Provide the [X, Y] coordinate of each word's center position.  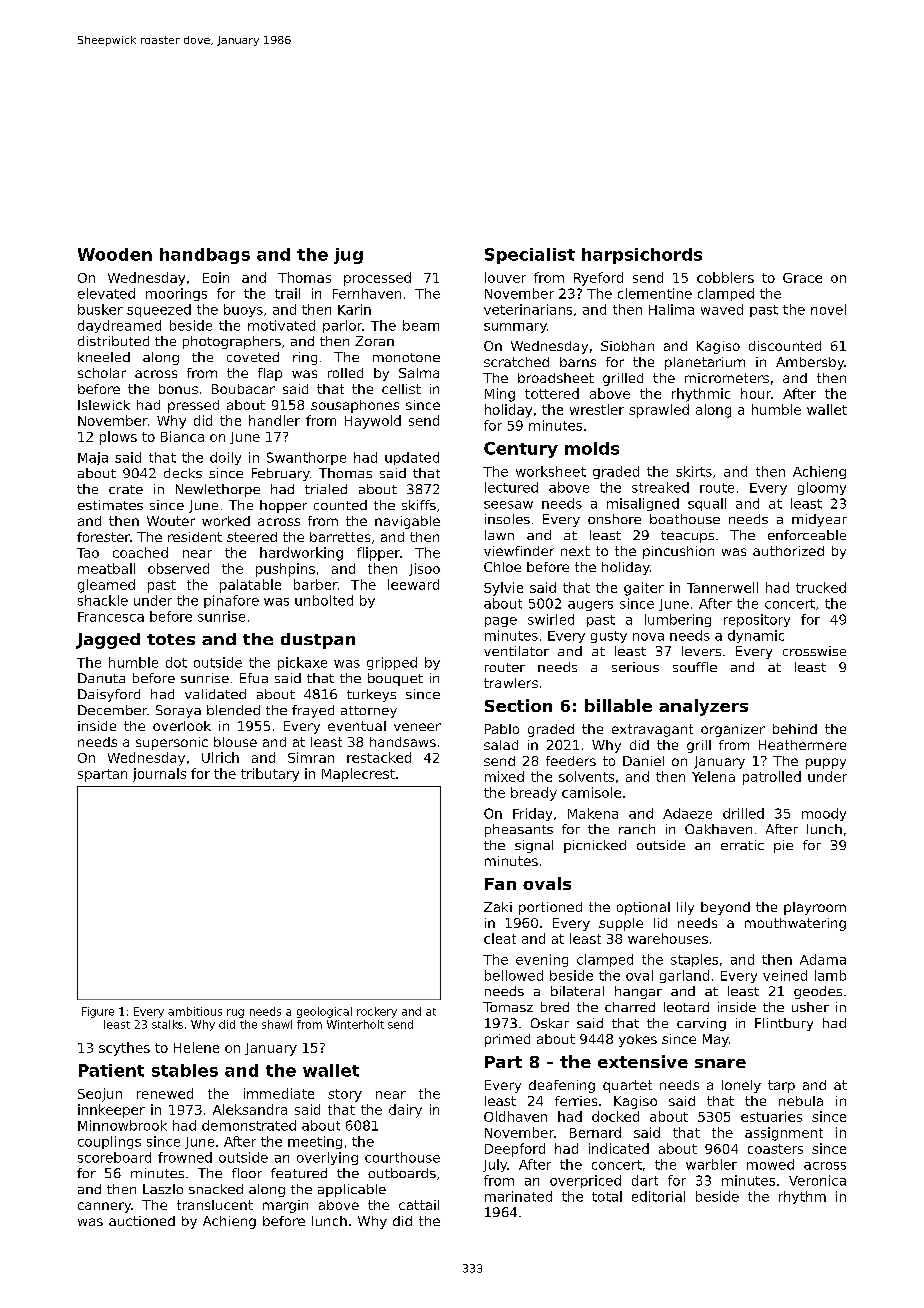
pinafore [231, 601]
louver [505, 277]
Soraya [178, 711]
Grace [802, 278]
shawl [277, 1024]
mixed [504, 776]
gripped [392, 663]
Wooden [115, 254]
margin [285, 1206]
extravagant [652, 730]
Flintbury [784, 1024]
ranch [637, 829]
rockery [377, 1012]
